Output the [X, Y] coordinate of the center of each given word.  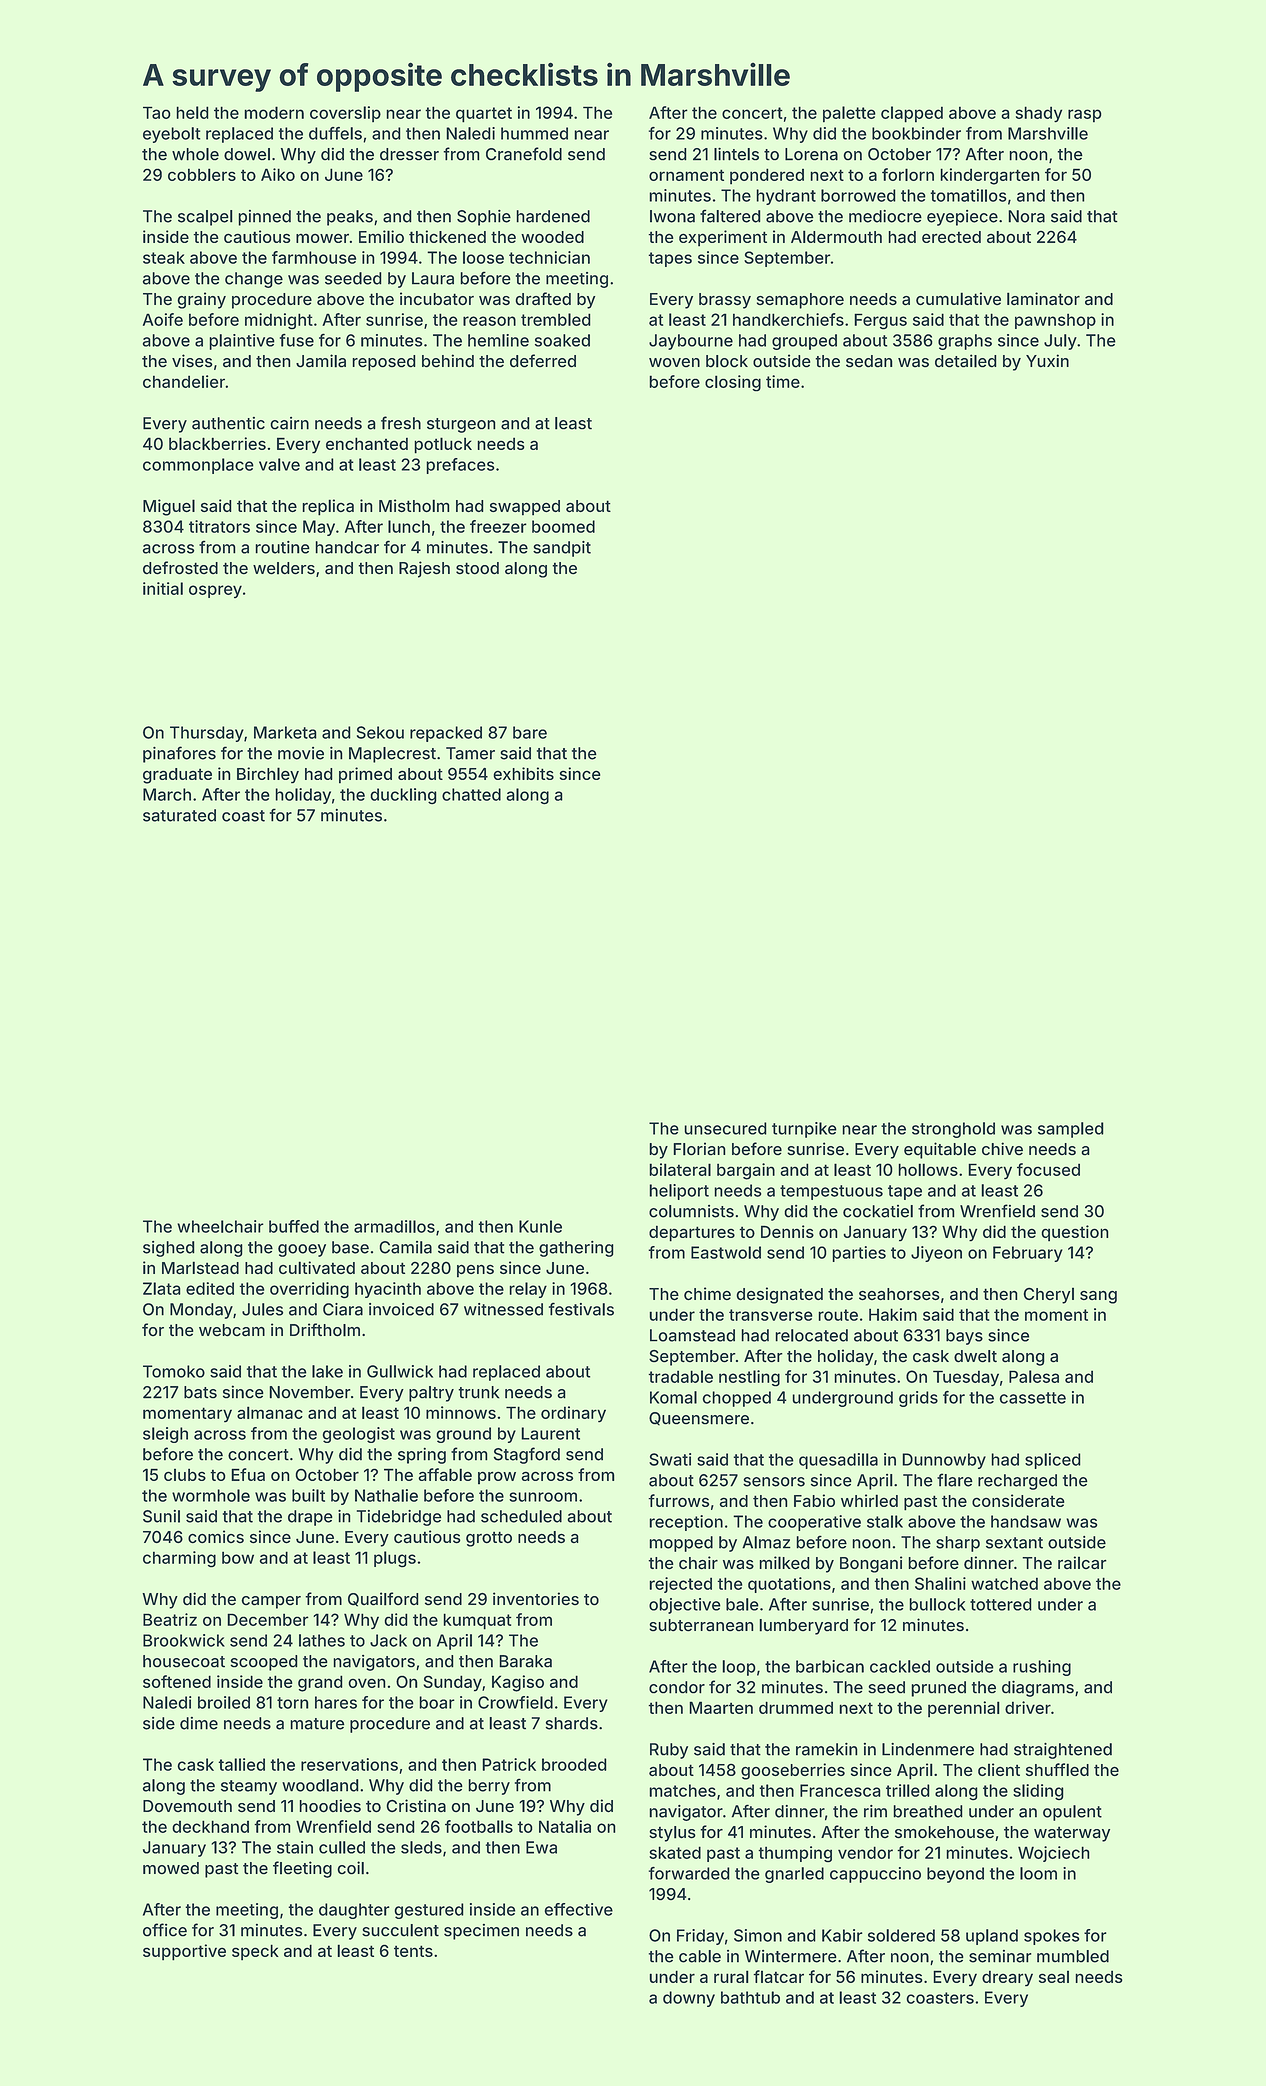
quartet [484, 115]
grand [320, 1683]
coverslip [345, 114]
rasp [1084, 116]
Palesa [1034, 1376]
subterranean [701, 1625]
